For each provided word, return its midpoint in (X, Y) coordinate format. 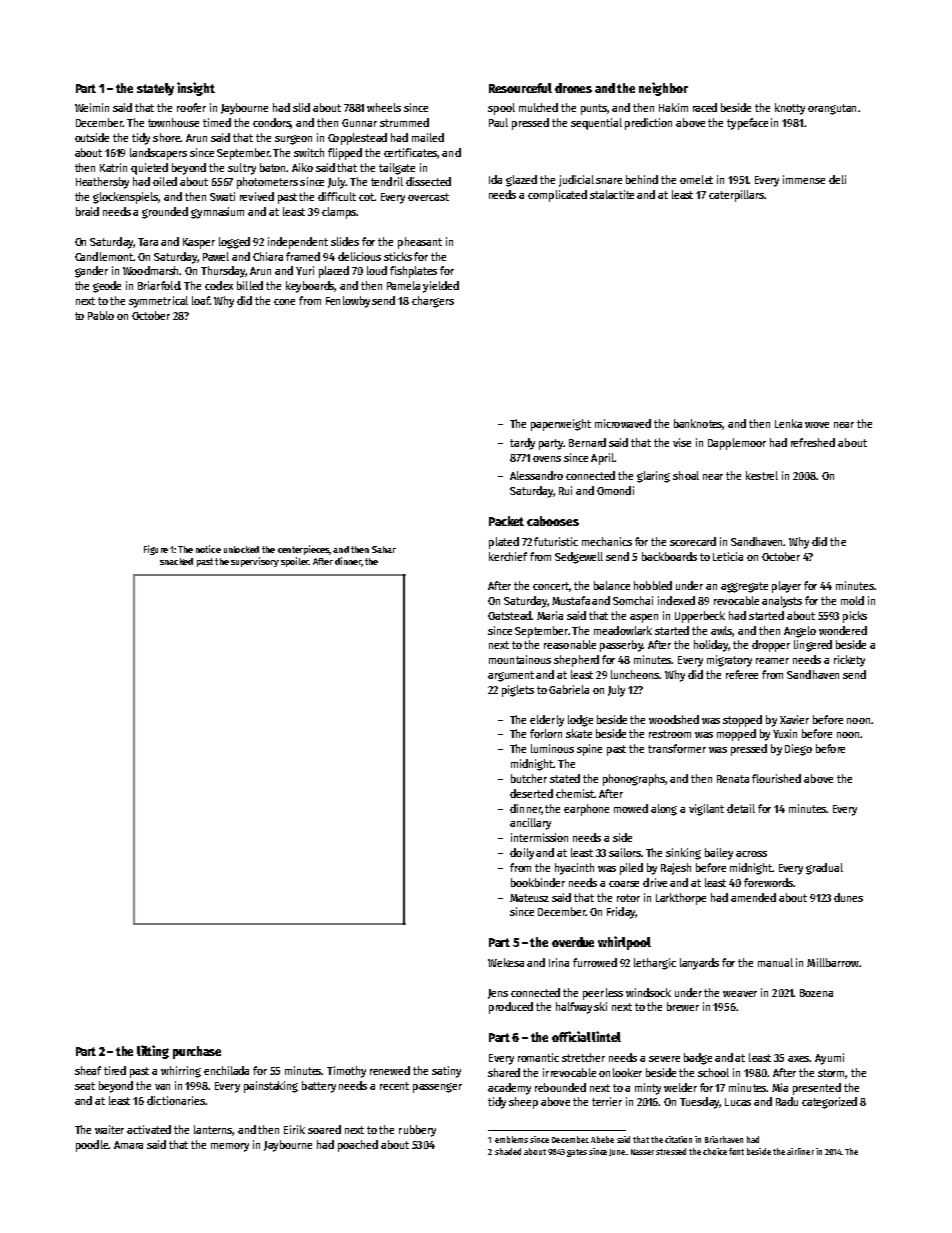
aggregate (744, 587)
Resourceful (520, 88)
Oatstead (510, 615)
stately (155, 89)
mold (852, 600)
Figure (156, 550)
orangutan (832, 109)
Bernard (587, 442)
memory (230, 1147)
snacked (176, 561)
